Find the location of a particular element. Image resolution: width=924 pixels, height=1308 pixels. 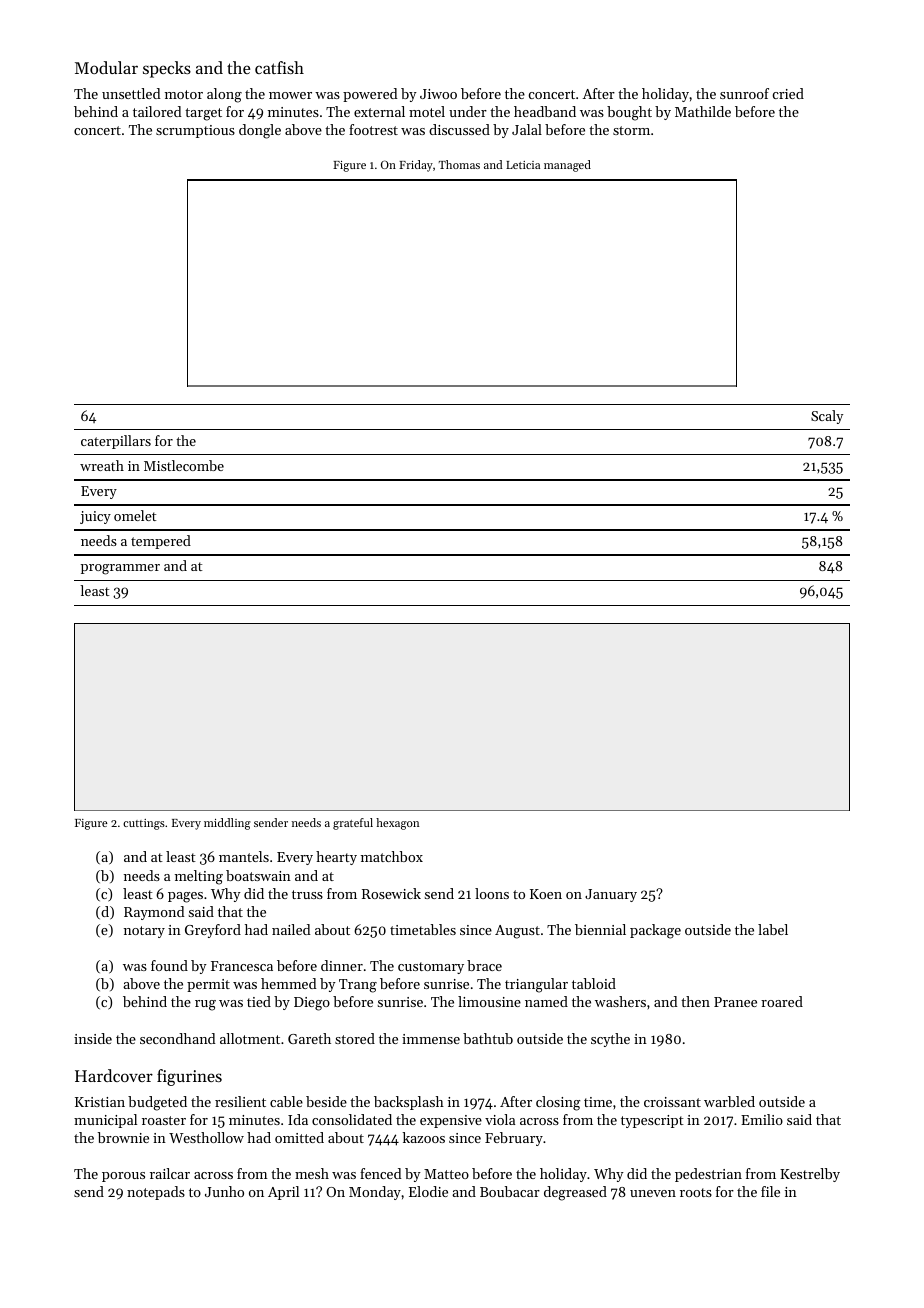

February is located at coordinates (514, 1139).
